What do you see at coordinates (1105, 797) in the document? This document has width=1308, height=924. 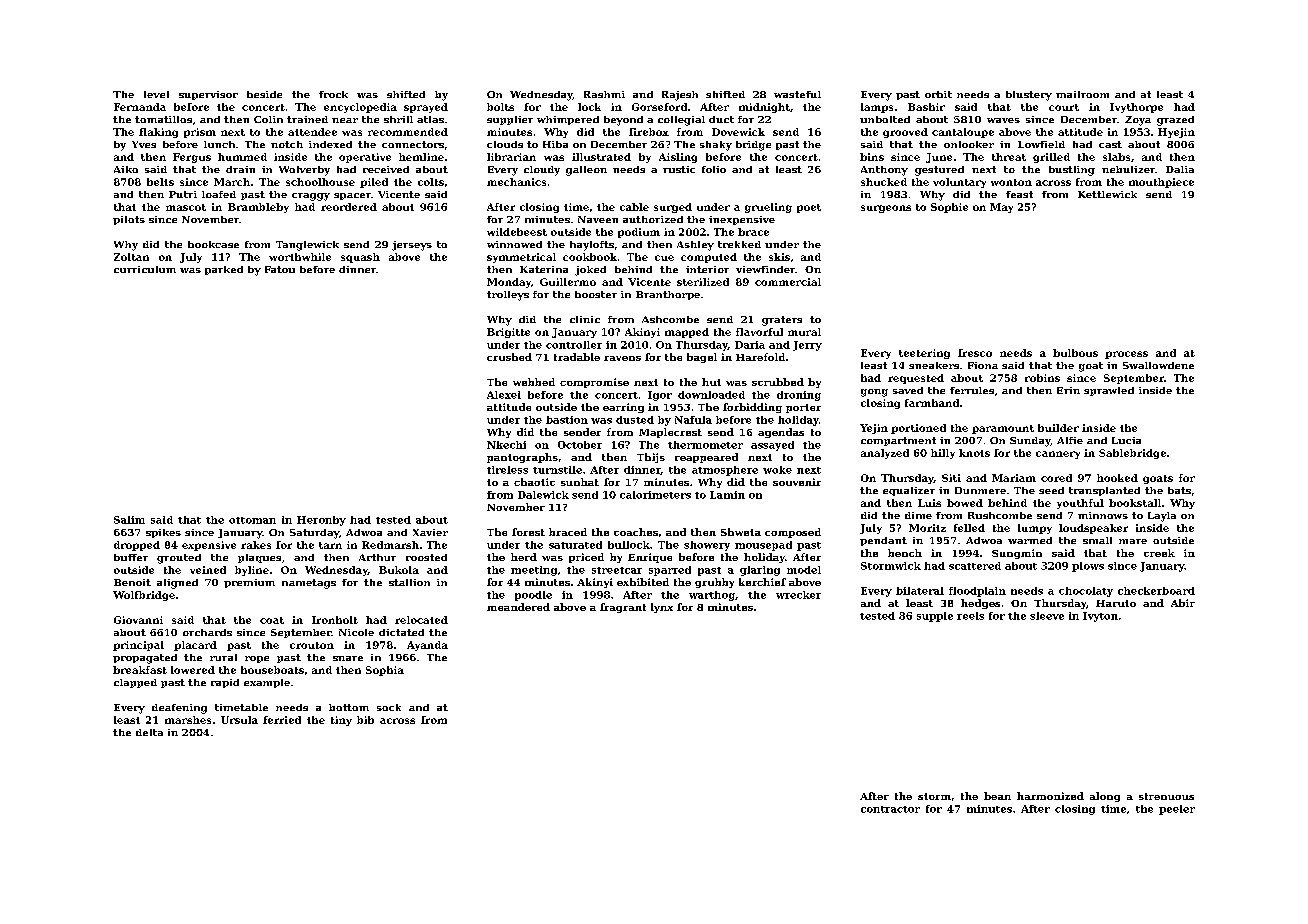 I see `along` at bounding box center [1105, 797].
